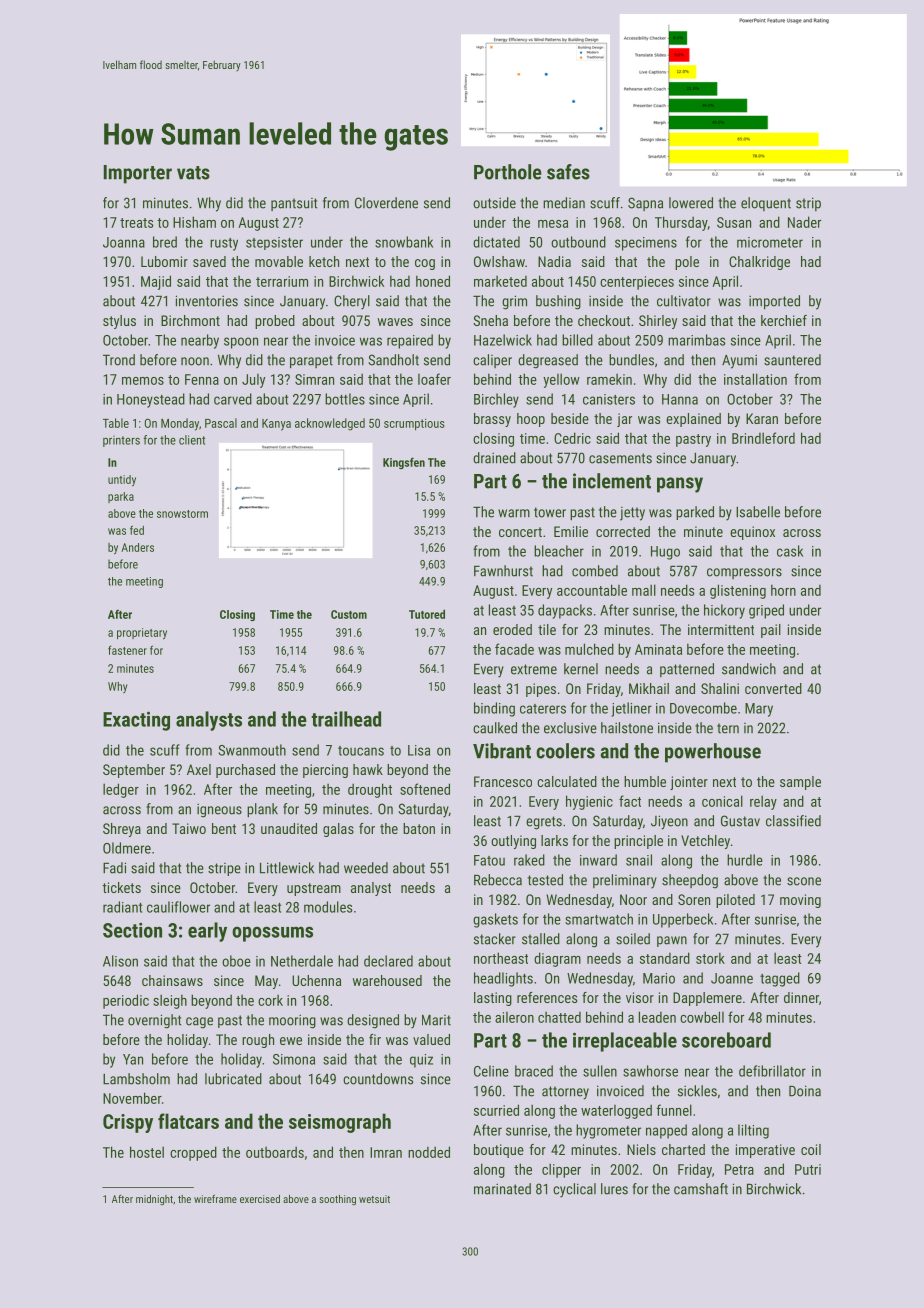 The height and width of the document is (1308, 924). What do you see at coordinates (804, 881) in the document?
I see `scone` at bounding box center [804, 881].
